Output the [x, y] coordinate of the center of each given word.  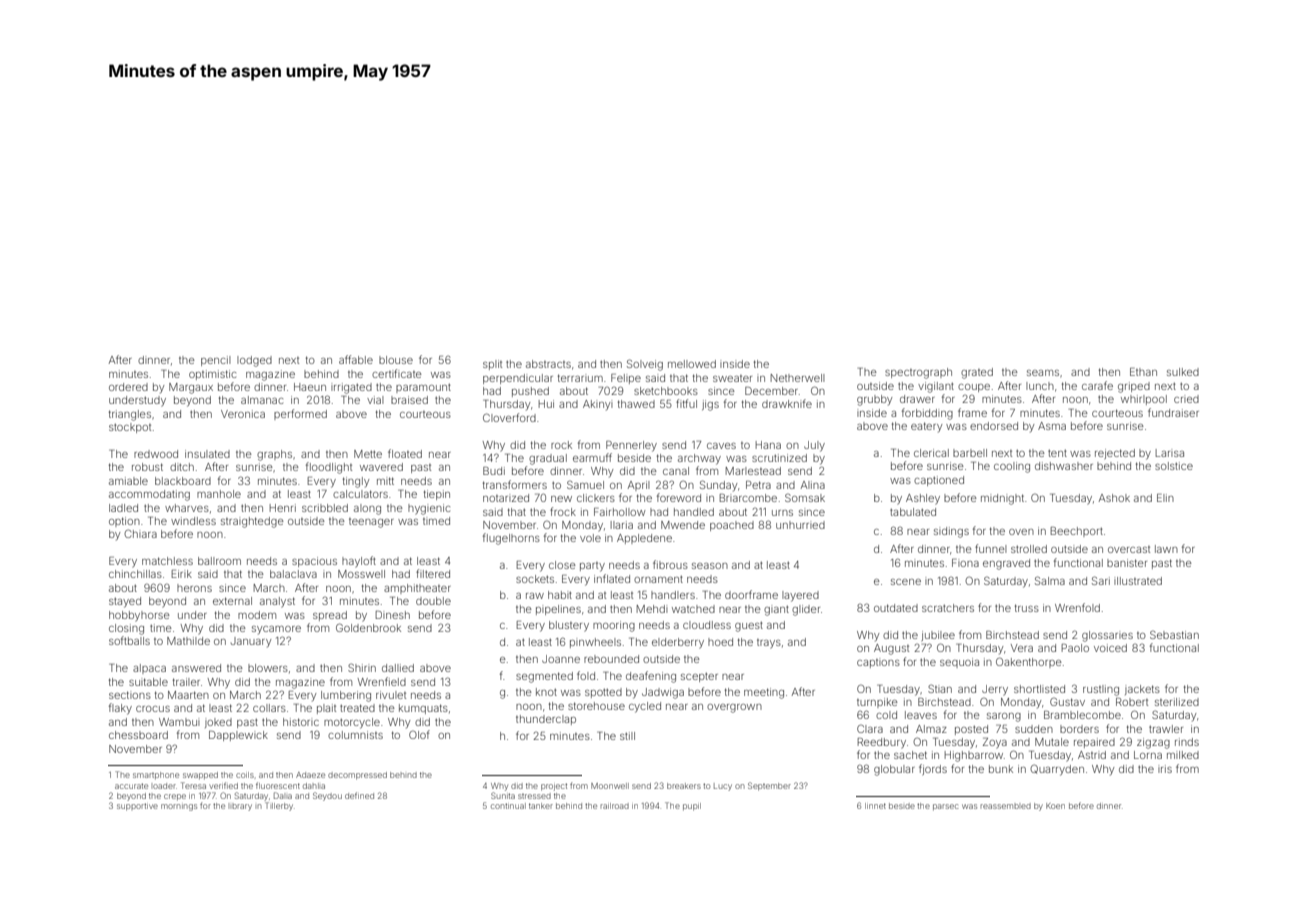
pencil [216, 361]
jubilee [938, 636]
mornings [179, 807]
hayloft [359, 562]
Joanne [561, 659]
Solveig [645, 365]
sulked [1183, 372]
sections [130, 695]
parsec [945, 807]
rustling [1101, 690]
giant [776, 610]
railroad [614, 806]
